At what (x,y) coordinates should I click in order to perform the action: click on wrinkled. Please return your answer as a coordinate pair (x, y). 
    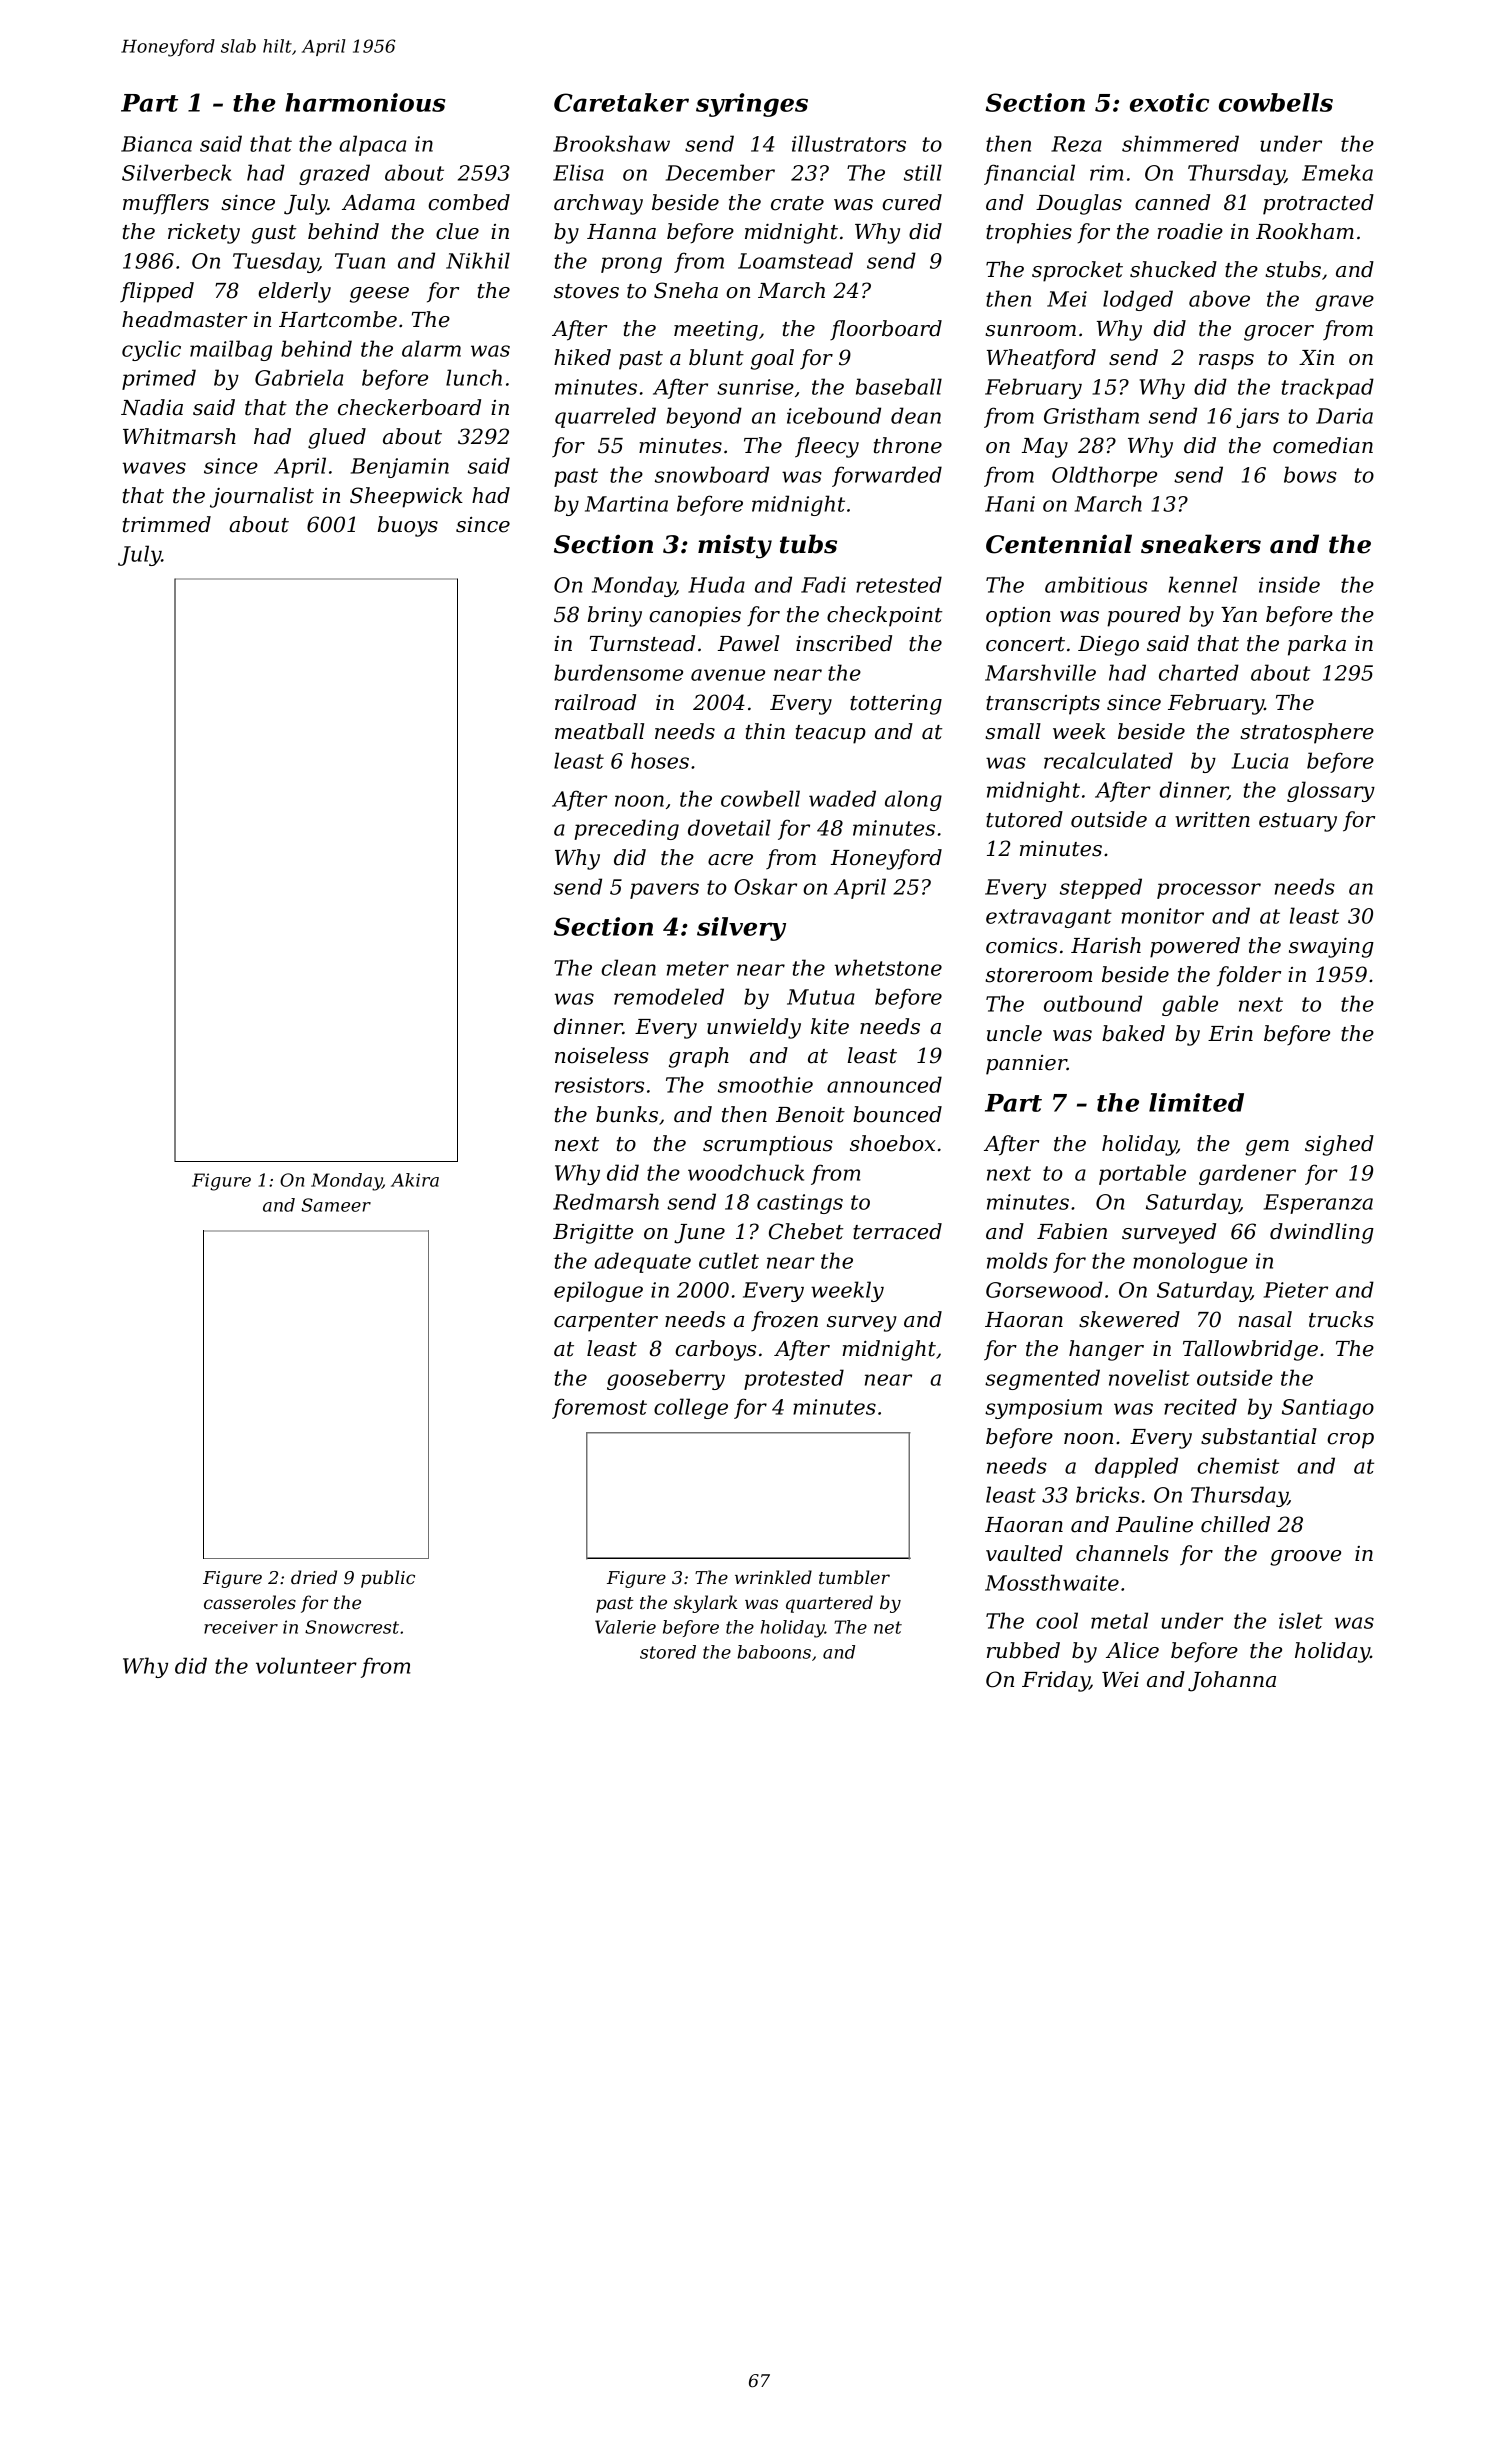
    Looking at the image, I should click on (773, 1577).
